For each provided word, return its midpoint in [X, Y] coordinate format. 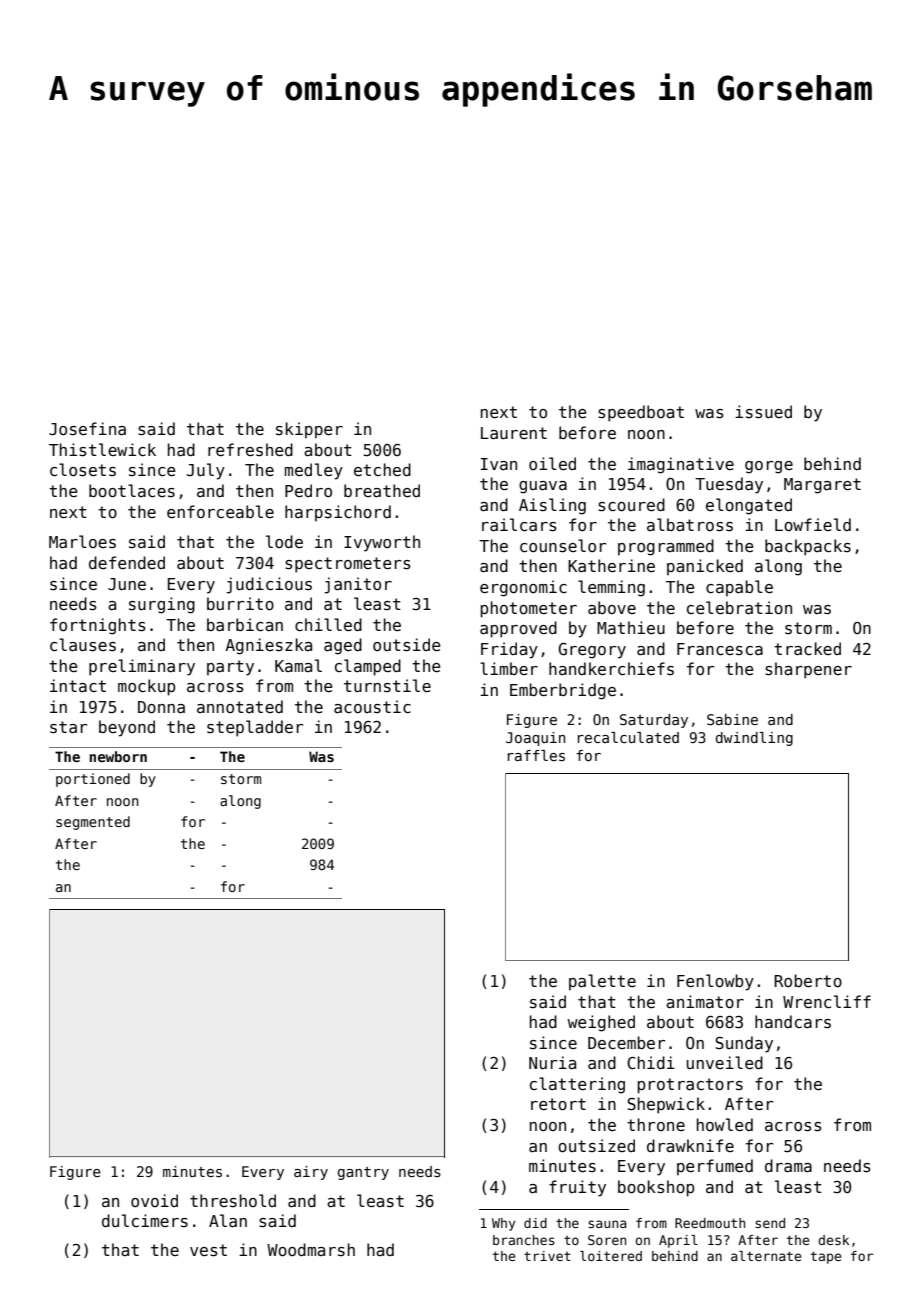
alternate [766, 1256]
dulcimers [145, 1220]
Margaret [822, 486]
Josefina [87, 428]
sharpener [808, 670]
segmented [93, 823]
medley [314, 471]
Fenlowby [715, 982]
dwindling [754, 739]
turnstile [387, 685]
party [230, 668]
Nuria [552, 1062]
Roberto [808, 980]
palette [602, 982]
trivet [547, 1256]
